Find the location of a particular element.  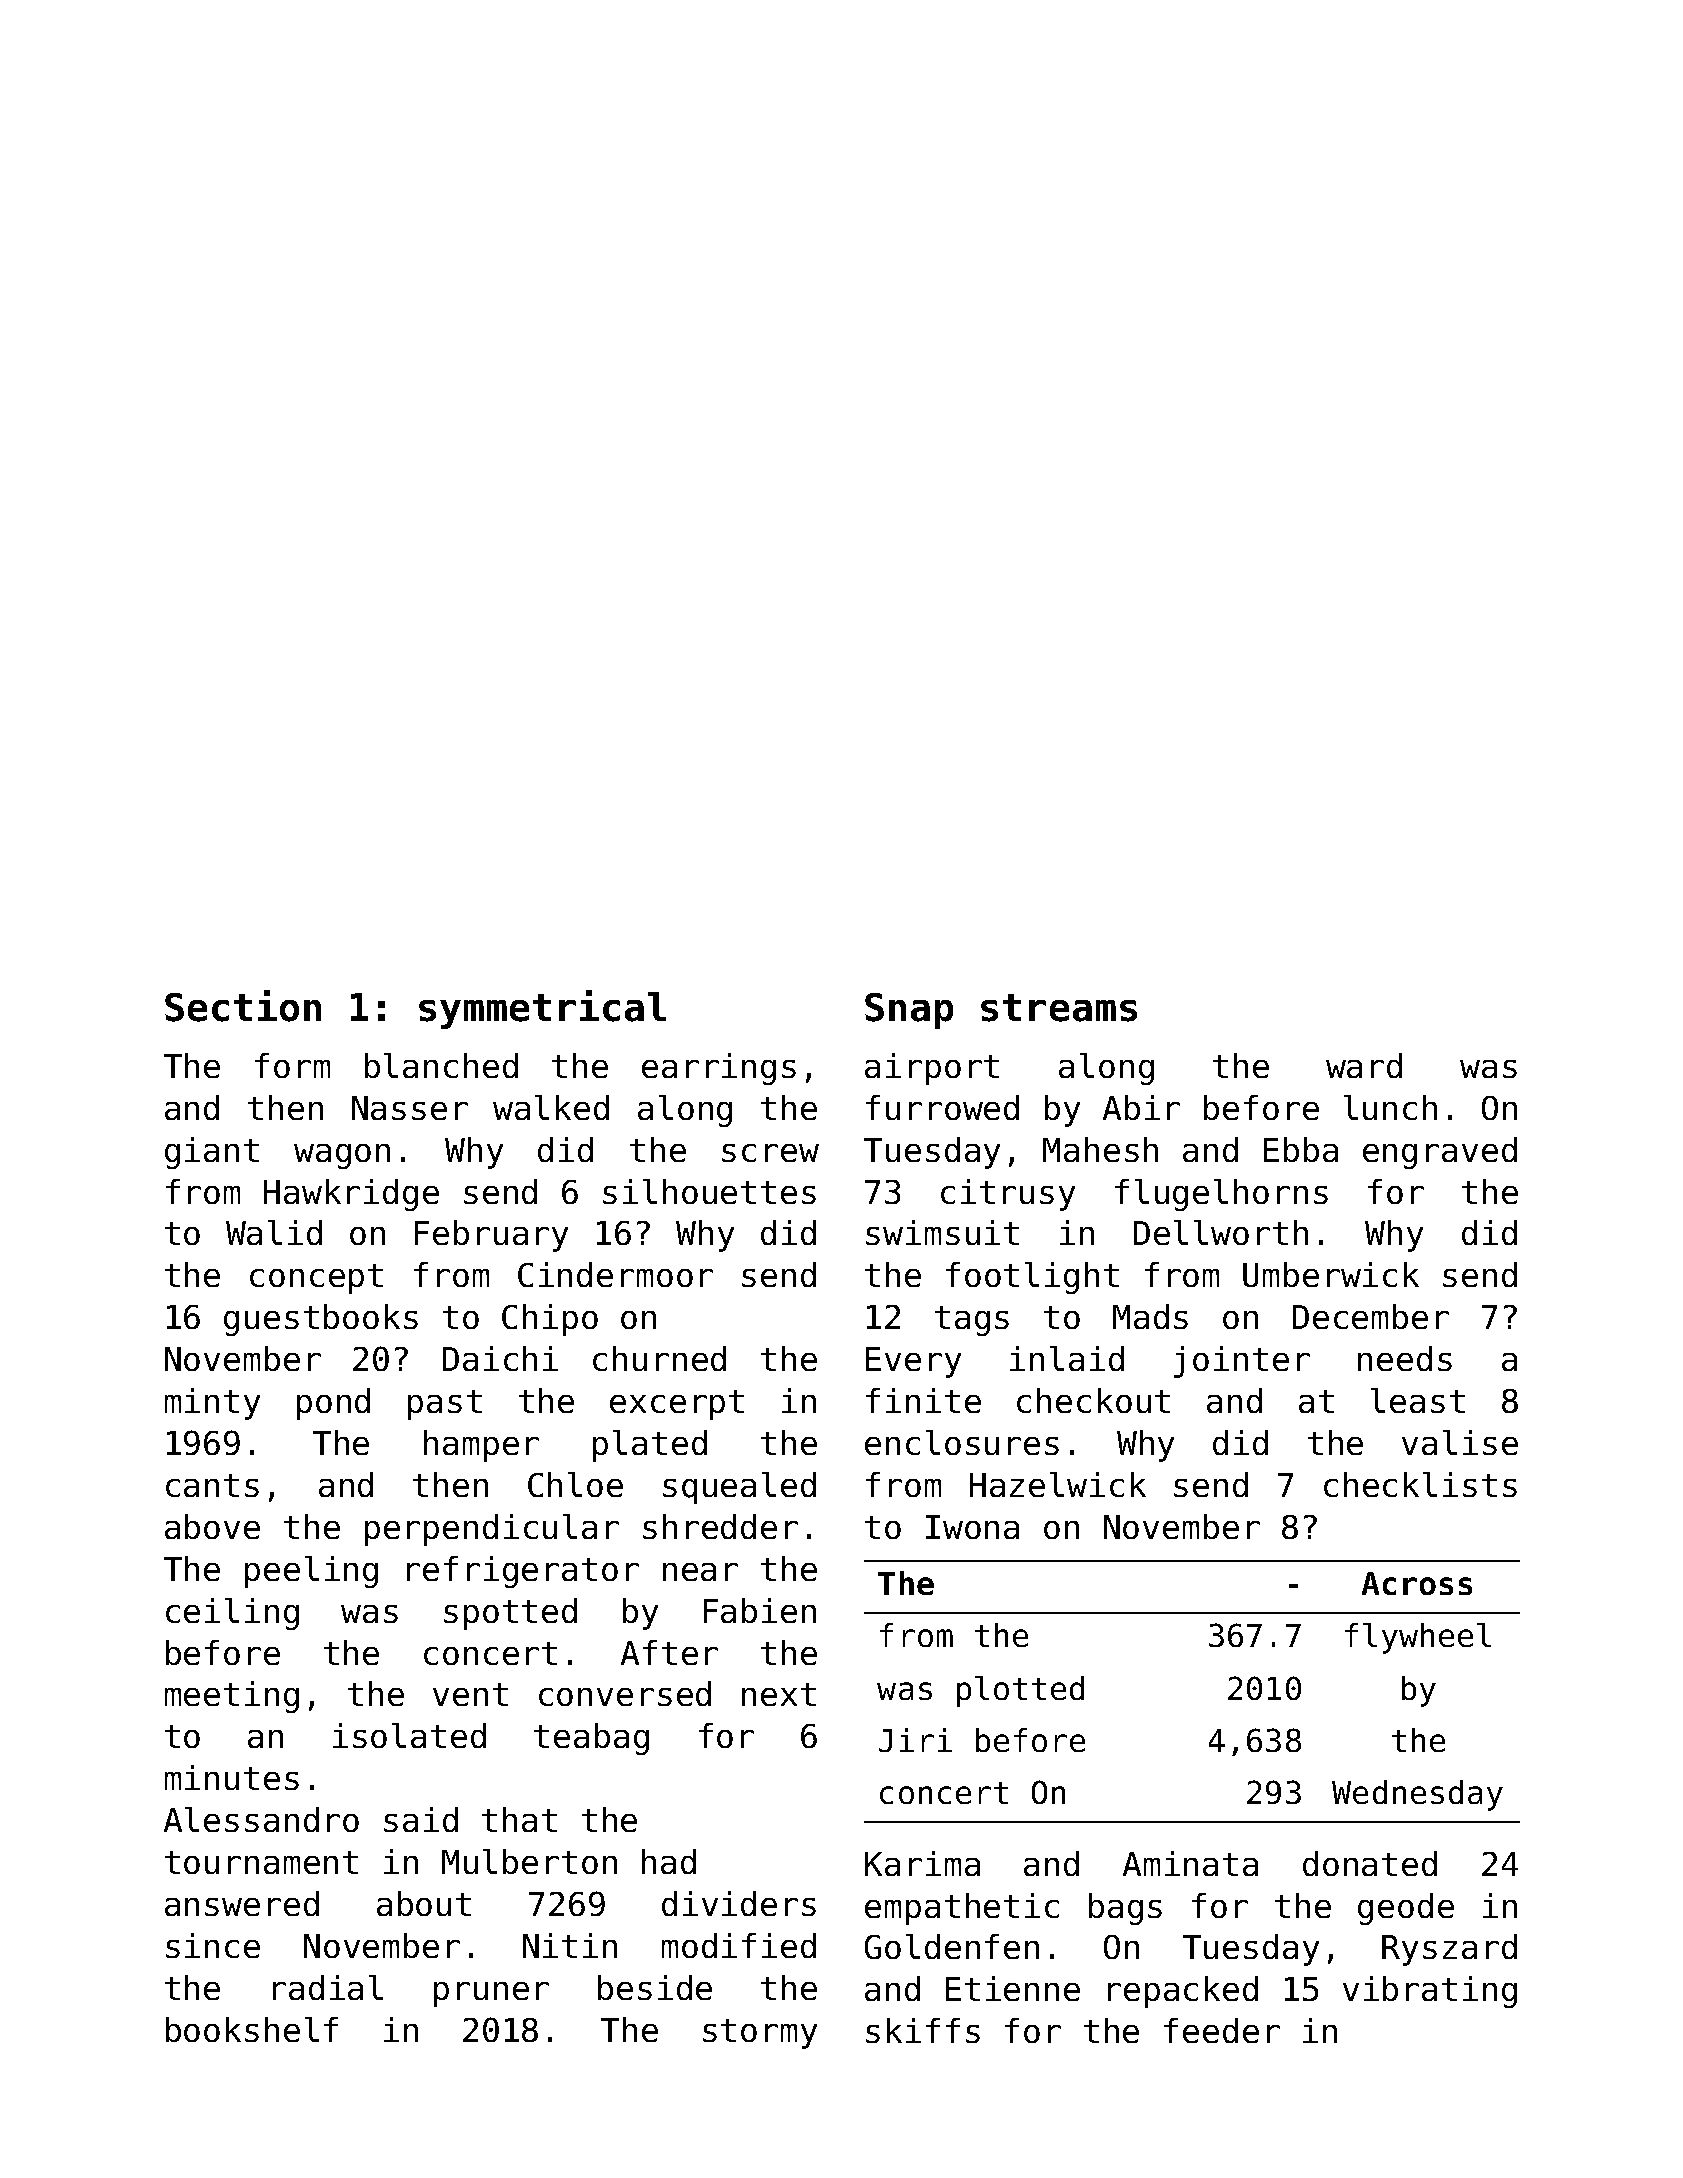

February is located at coordinates (491, 1236).
